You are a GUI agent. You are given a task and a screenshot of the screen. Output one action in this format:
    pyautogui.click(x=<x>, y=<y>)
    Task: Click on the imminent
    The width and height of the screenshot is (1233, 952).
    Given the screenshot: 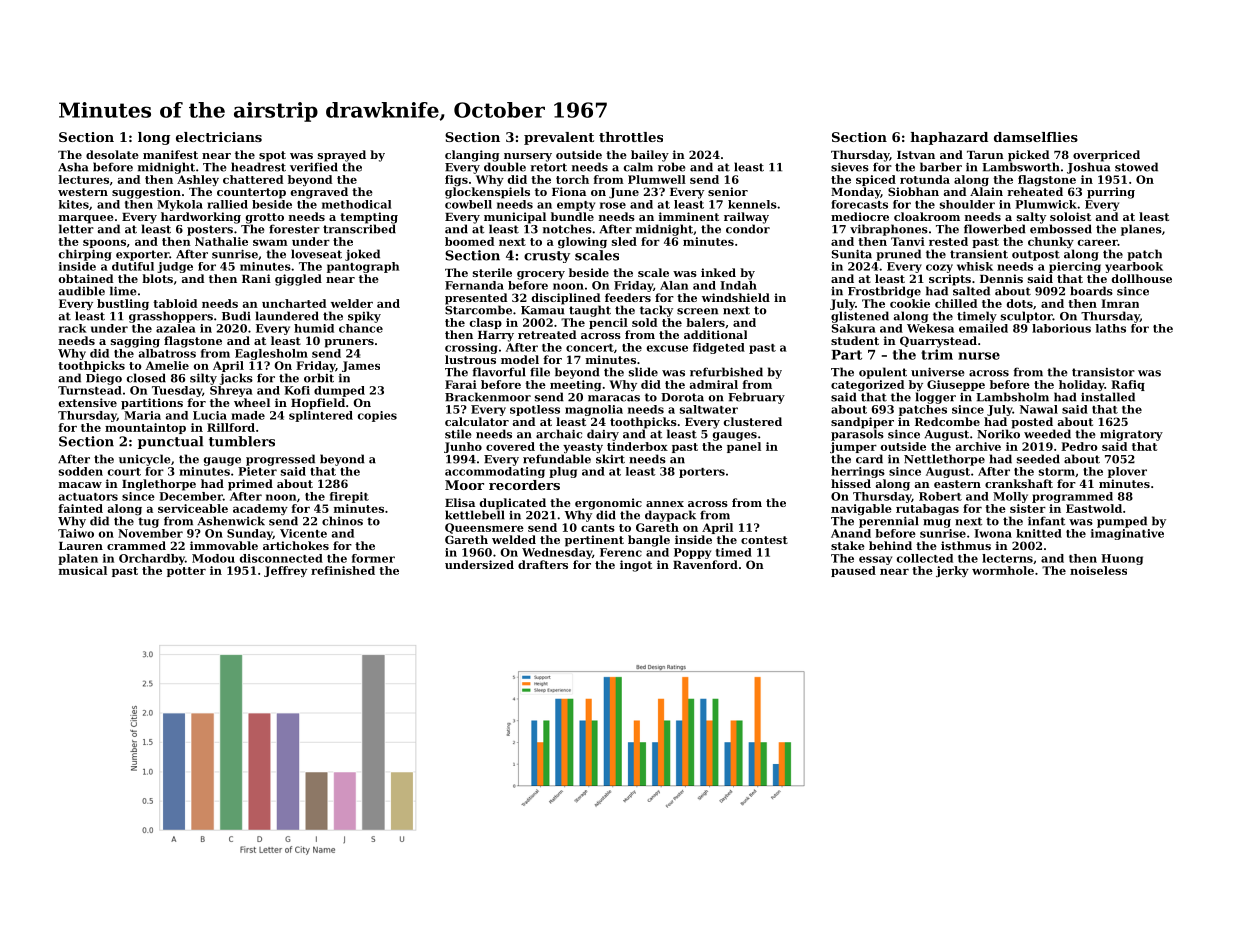 What is the action you would take?
    pyautogui.click(x=689, y=216)
